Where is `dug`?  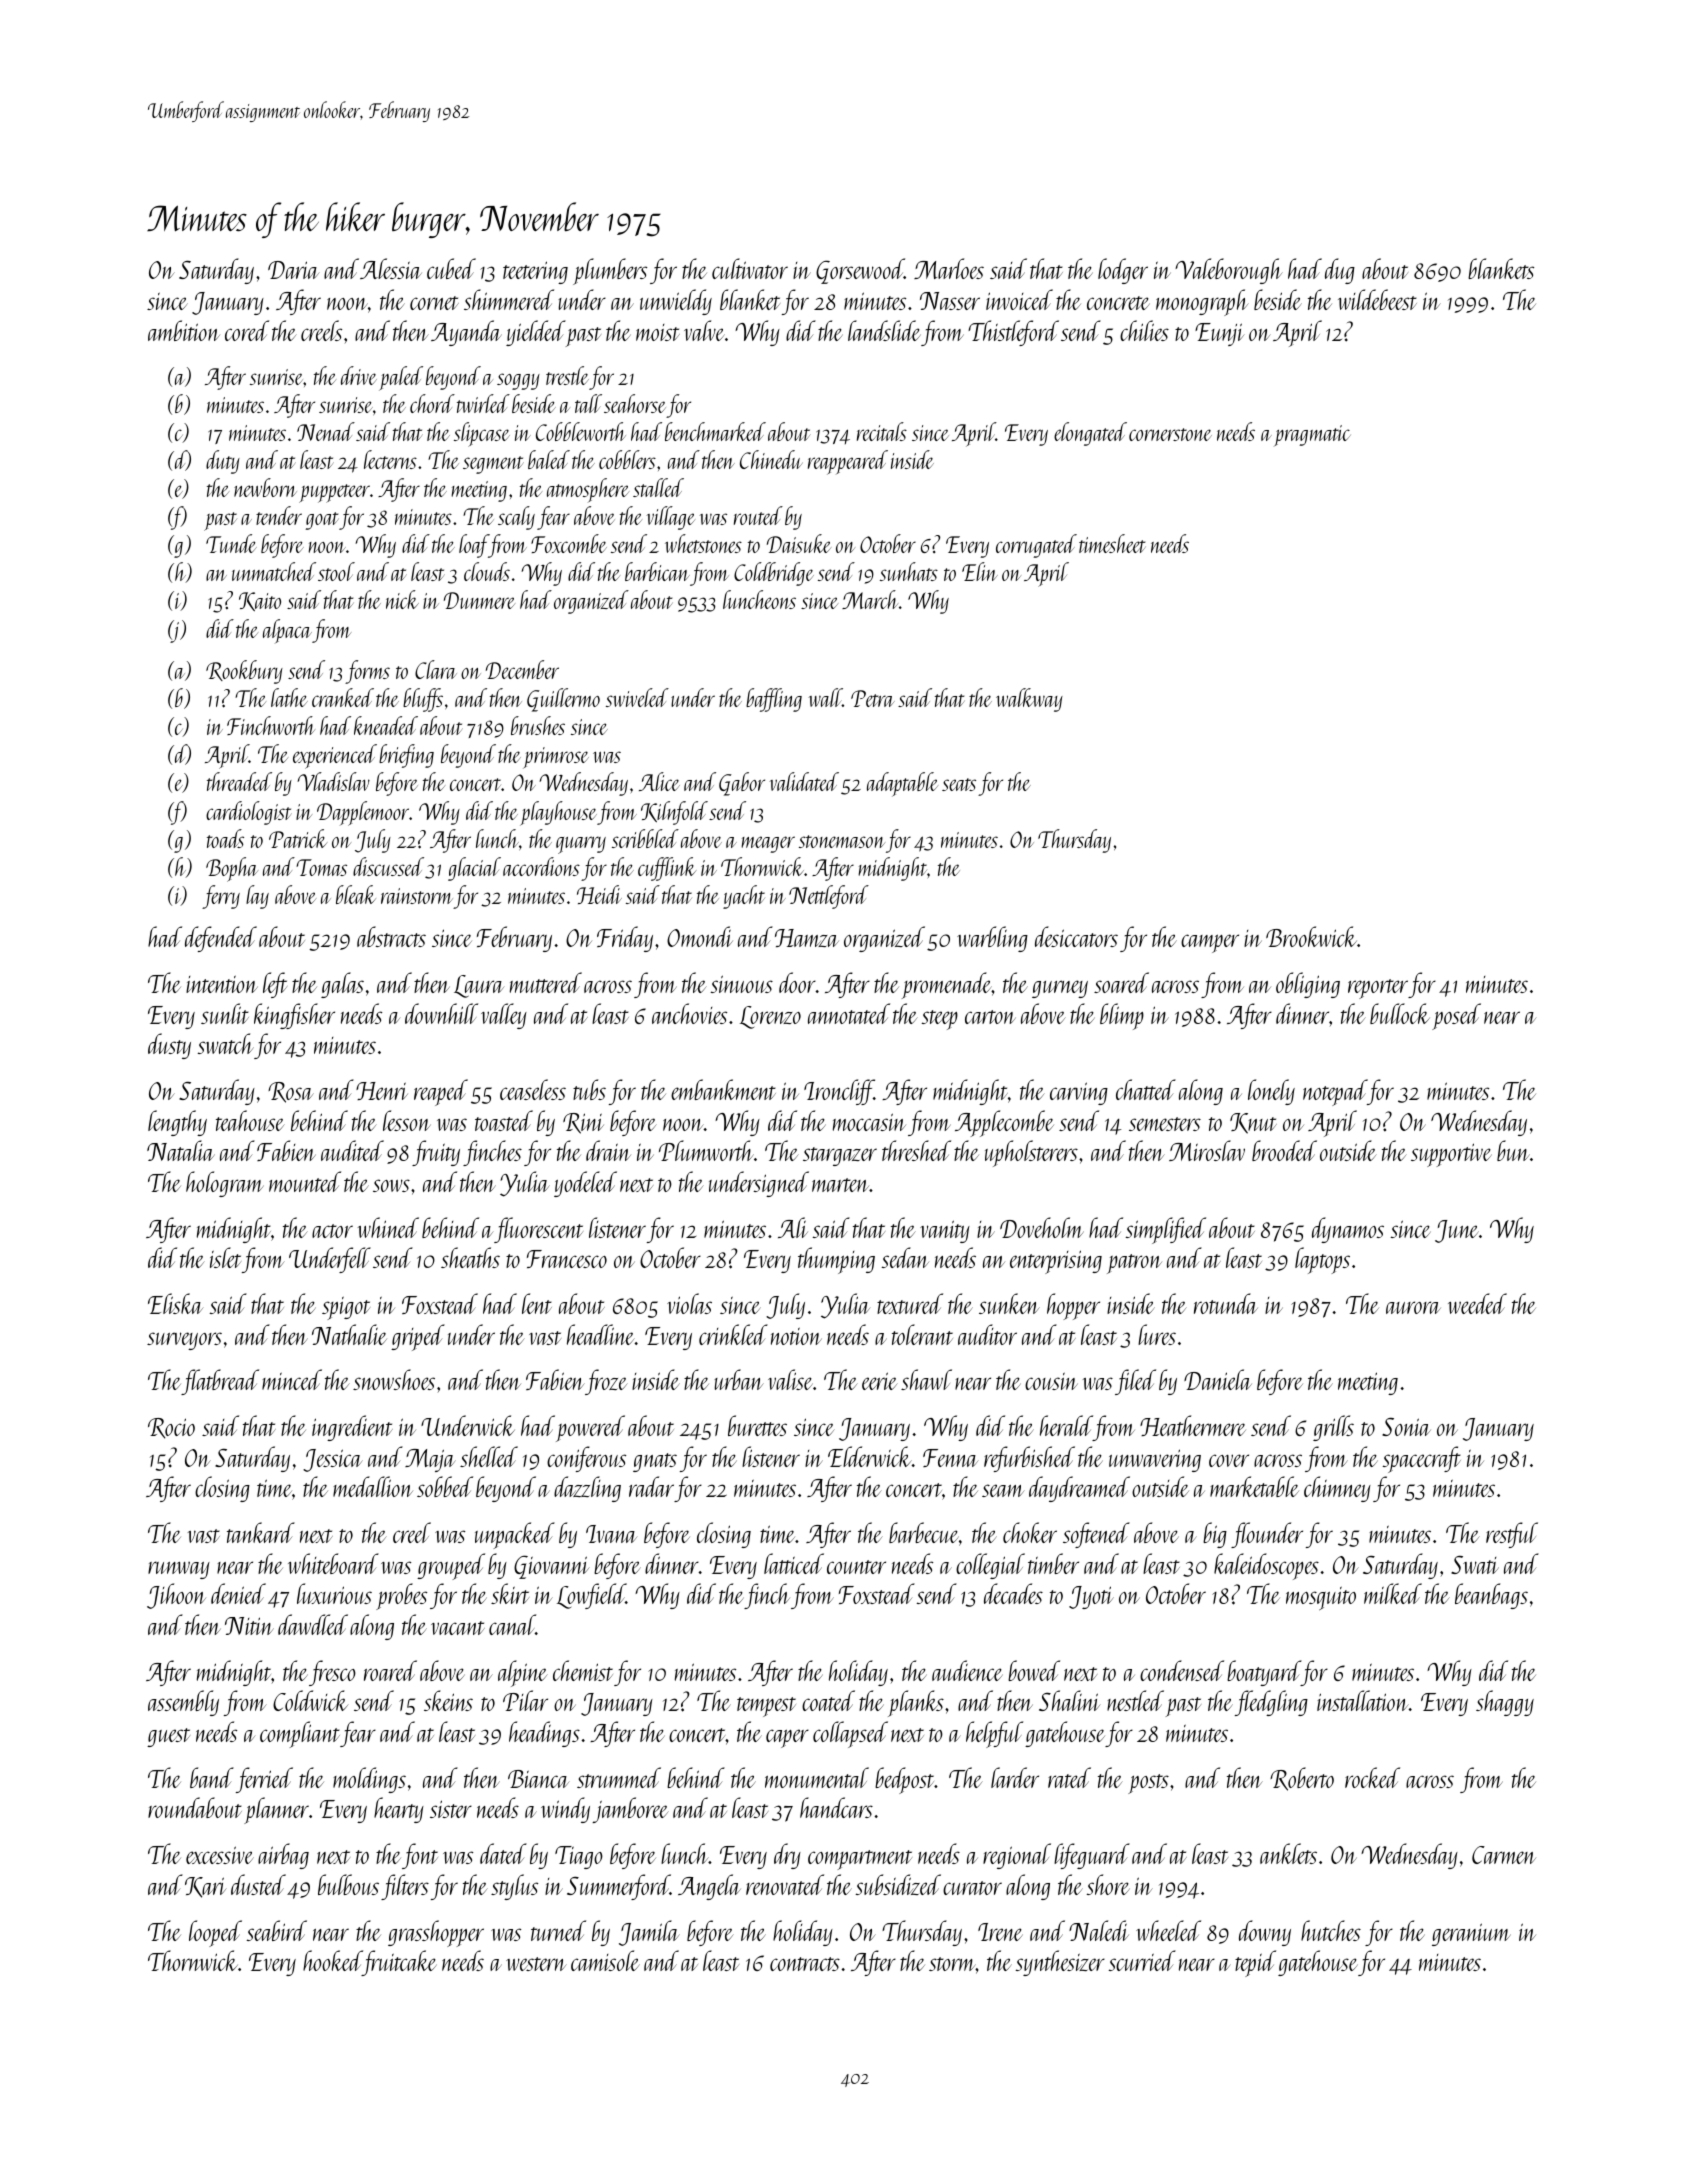 dug is located at coordinates (1340, 271).
